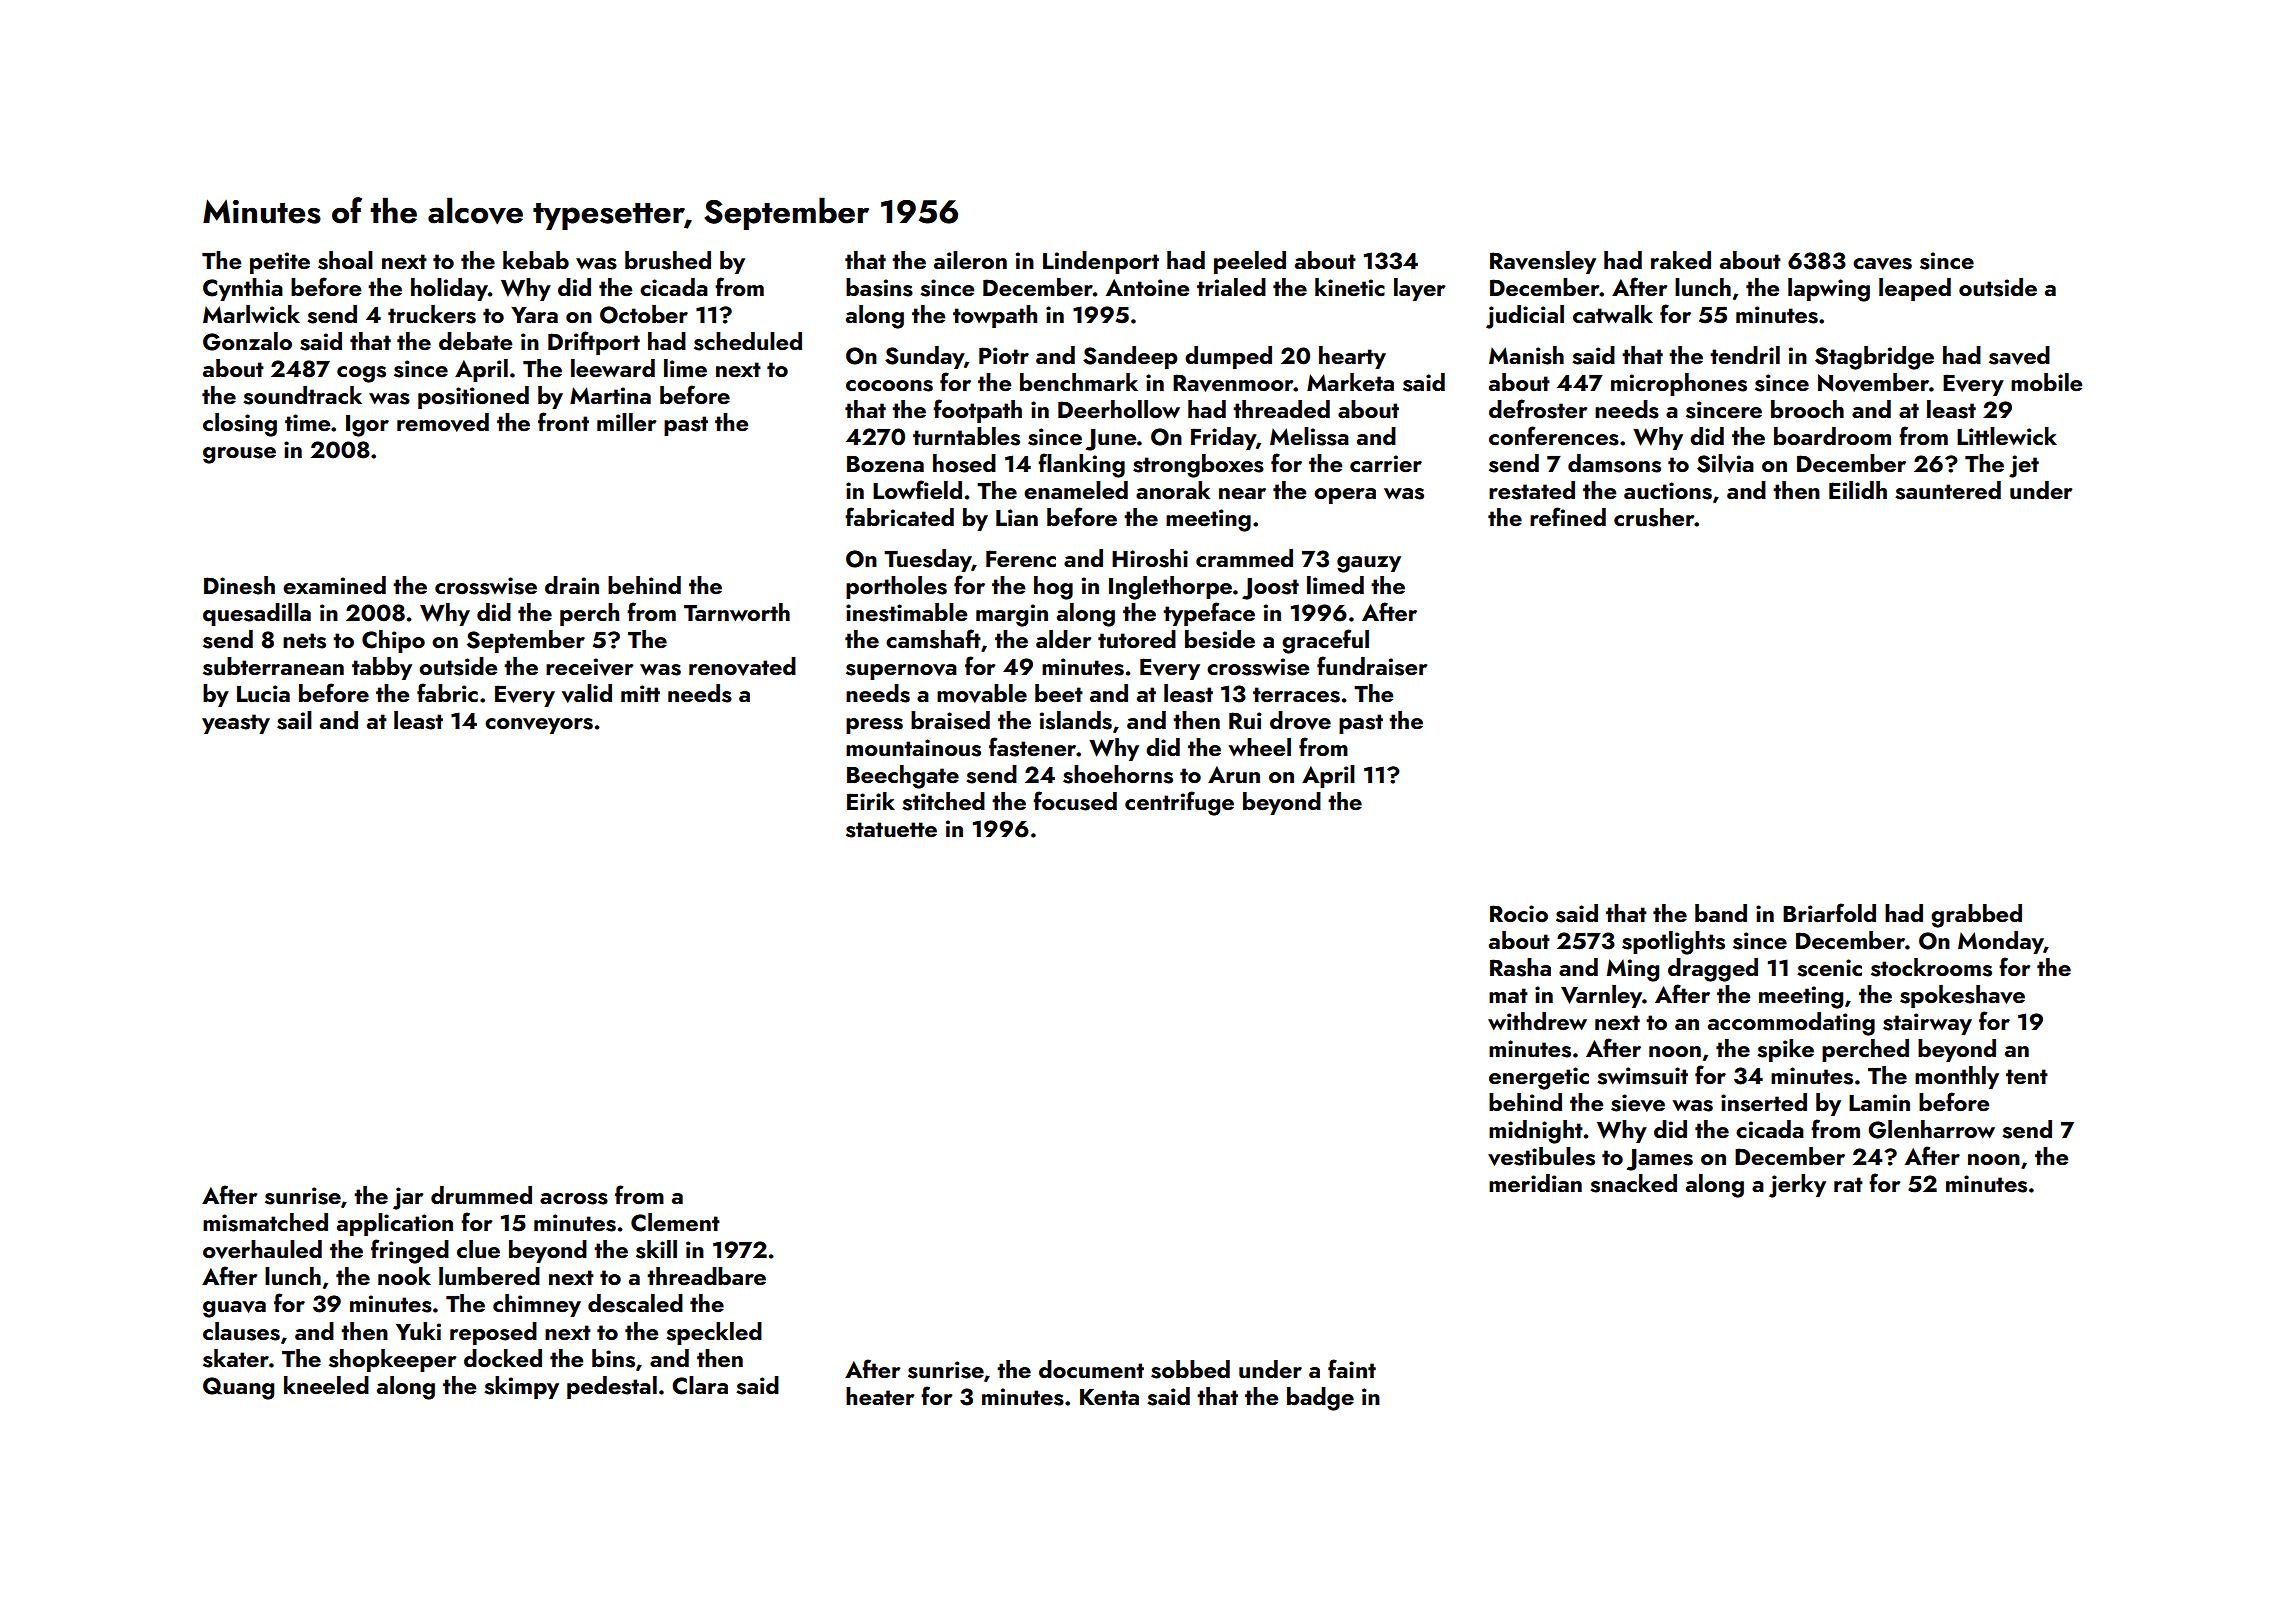 The width and height of the document is (2292, 1620). I want to click on heater, so click(880, 1396).
